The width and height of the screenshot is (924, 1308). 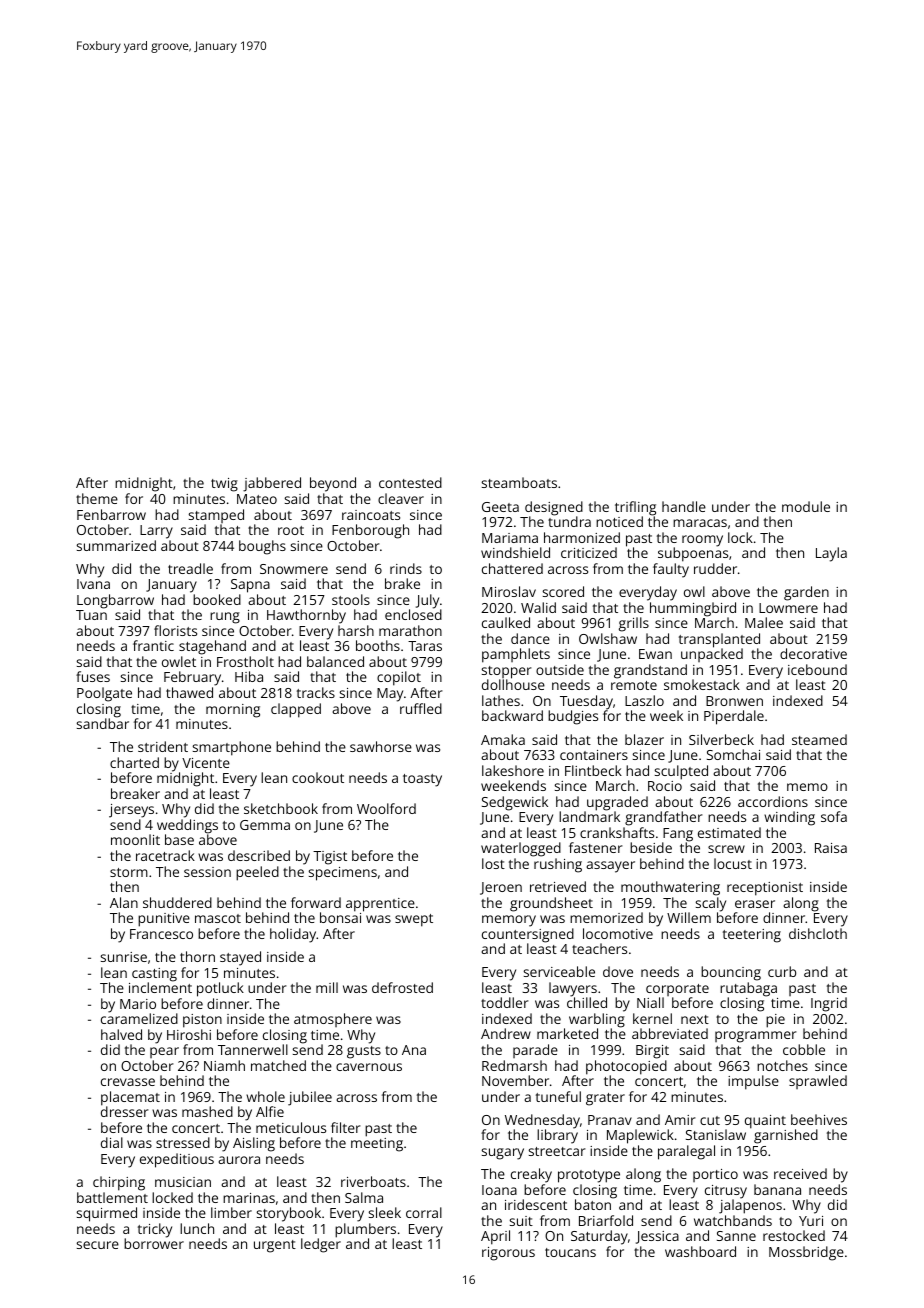 I want to click on icebound, so click(x=817, y=669).
